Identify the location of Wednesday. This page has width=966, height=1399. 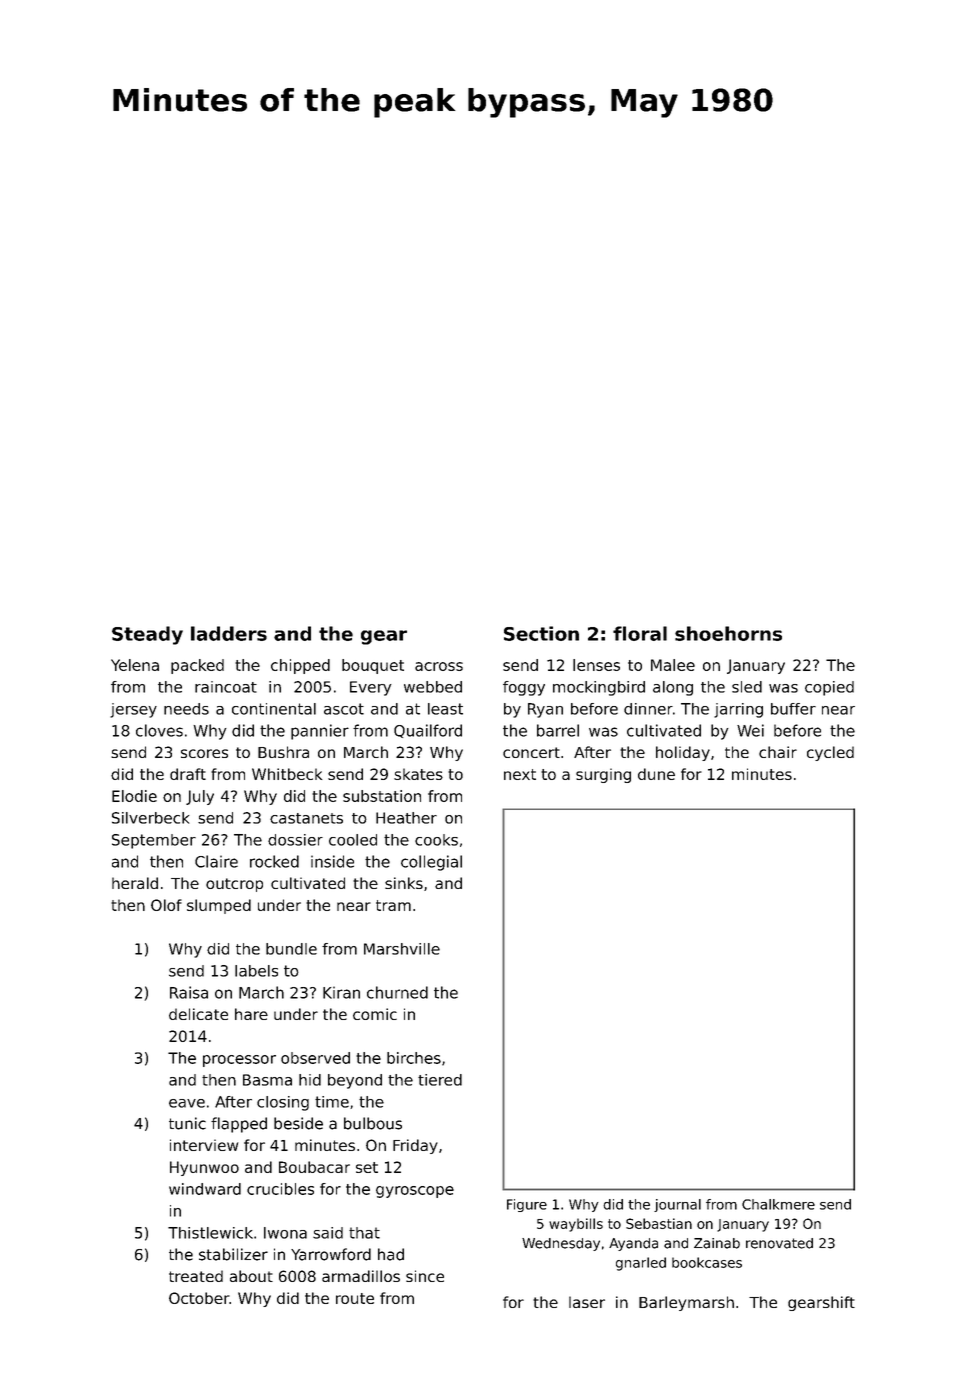
(561, 1244).
